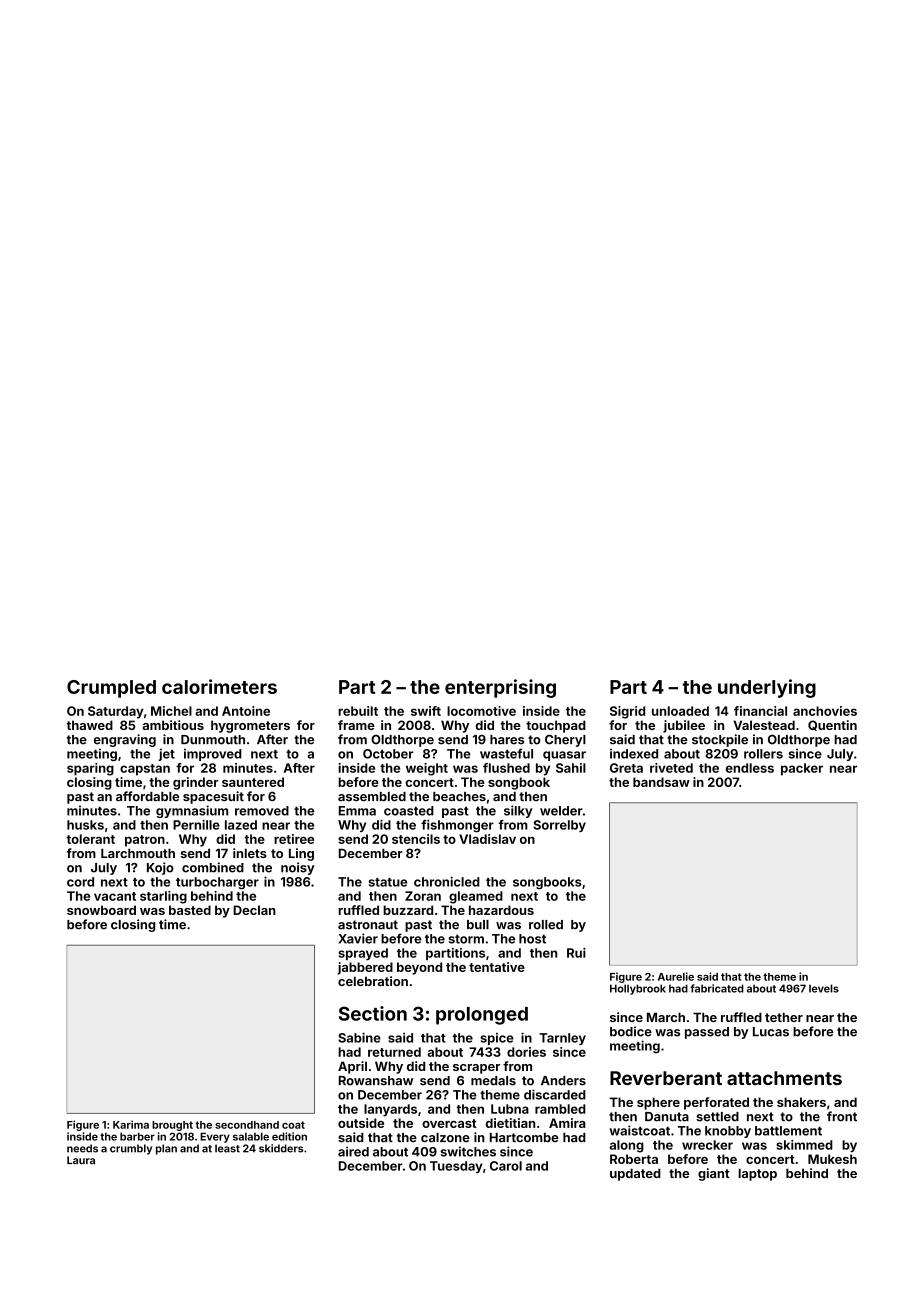  Describe the element at coordinates (714, 1174) in the screenshot. I see `giant` at that location.
